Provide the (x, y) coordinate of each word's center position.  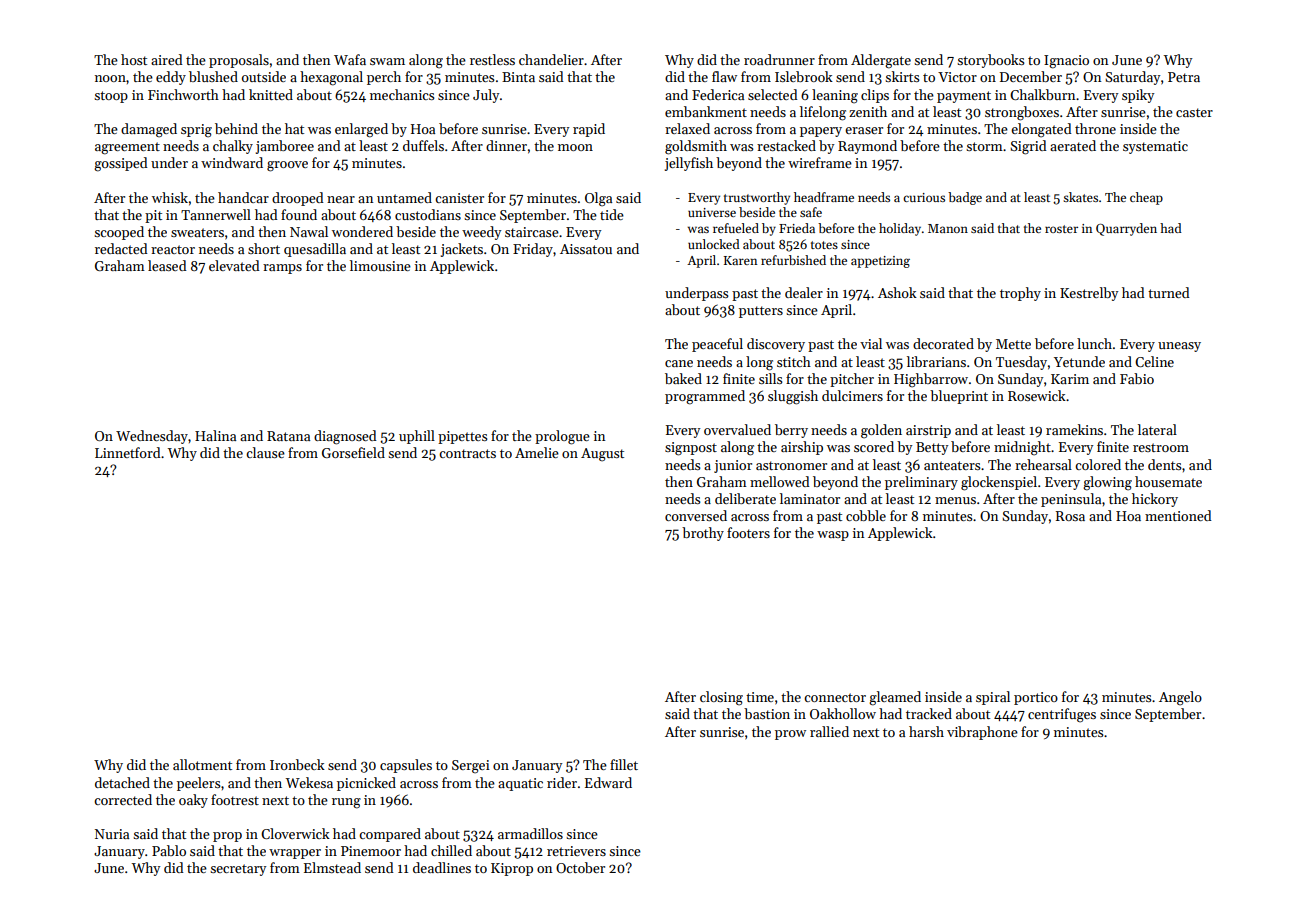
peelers (199, 784)
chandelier (551, 59)
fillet (624, 764)
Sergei (471, 767)
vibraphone (982, 733)
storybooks (991, 61)
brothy (703, 534)
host (134, 59)
